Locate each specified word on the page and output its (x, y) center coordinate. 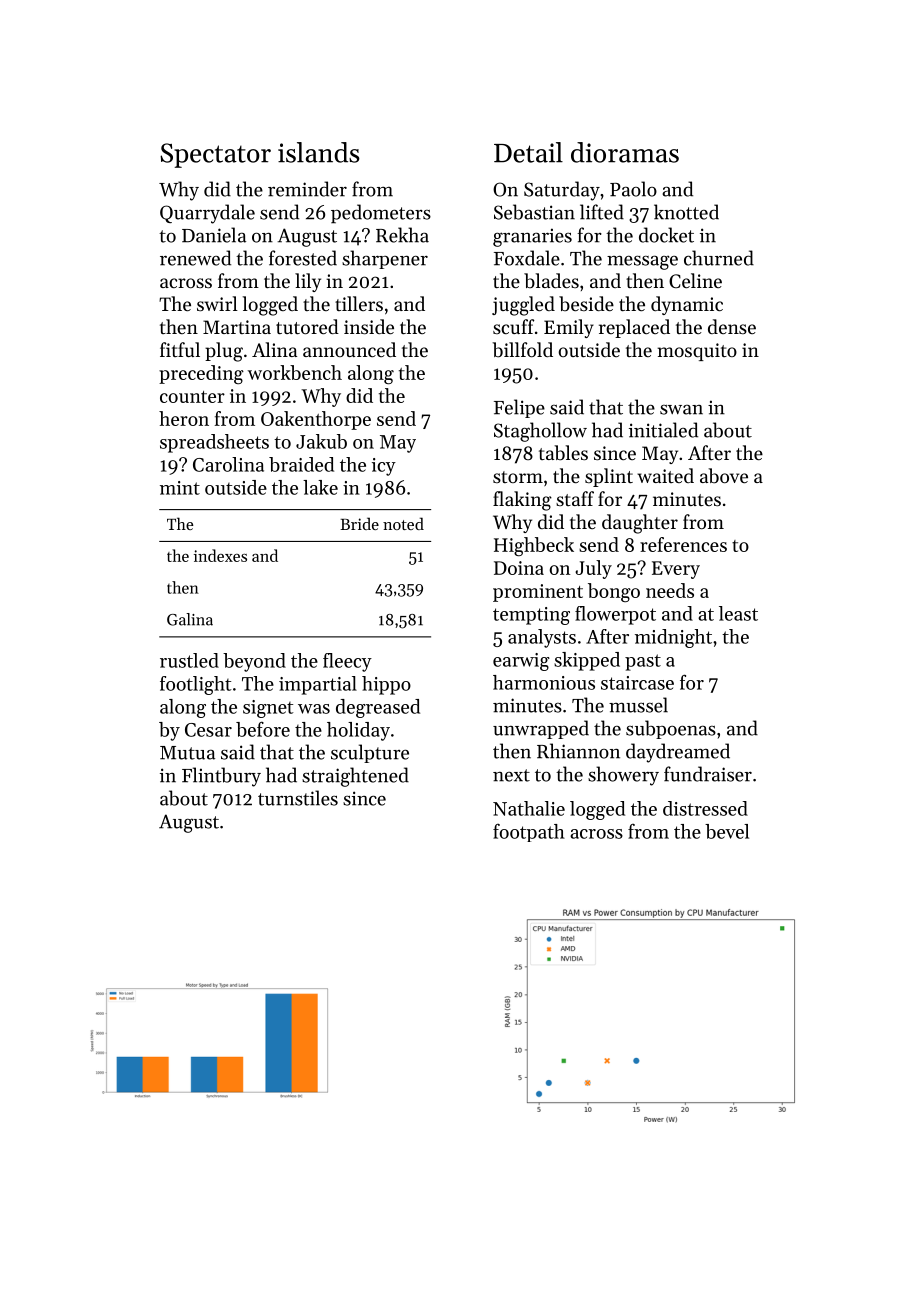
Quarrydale (207, 214)
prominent (538, 593)
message (642, 262)
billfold (522, 350)
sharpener (385, 259)
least (738, 613)
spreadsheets (214, 443)
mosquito (697, 352)
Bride (359, 523)
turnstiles (298, 798)
